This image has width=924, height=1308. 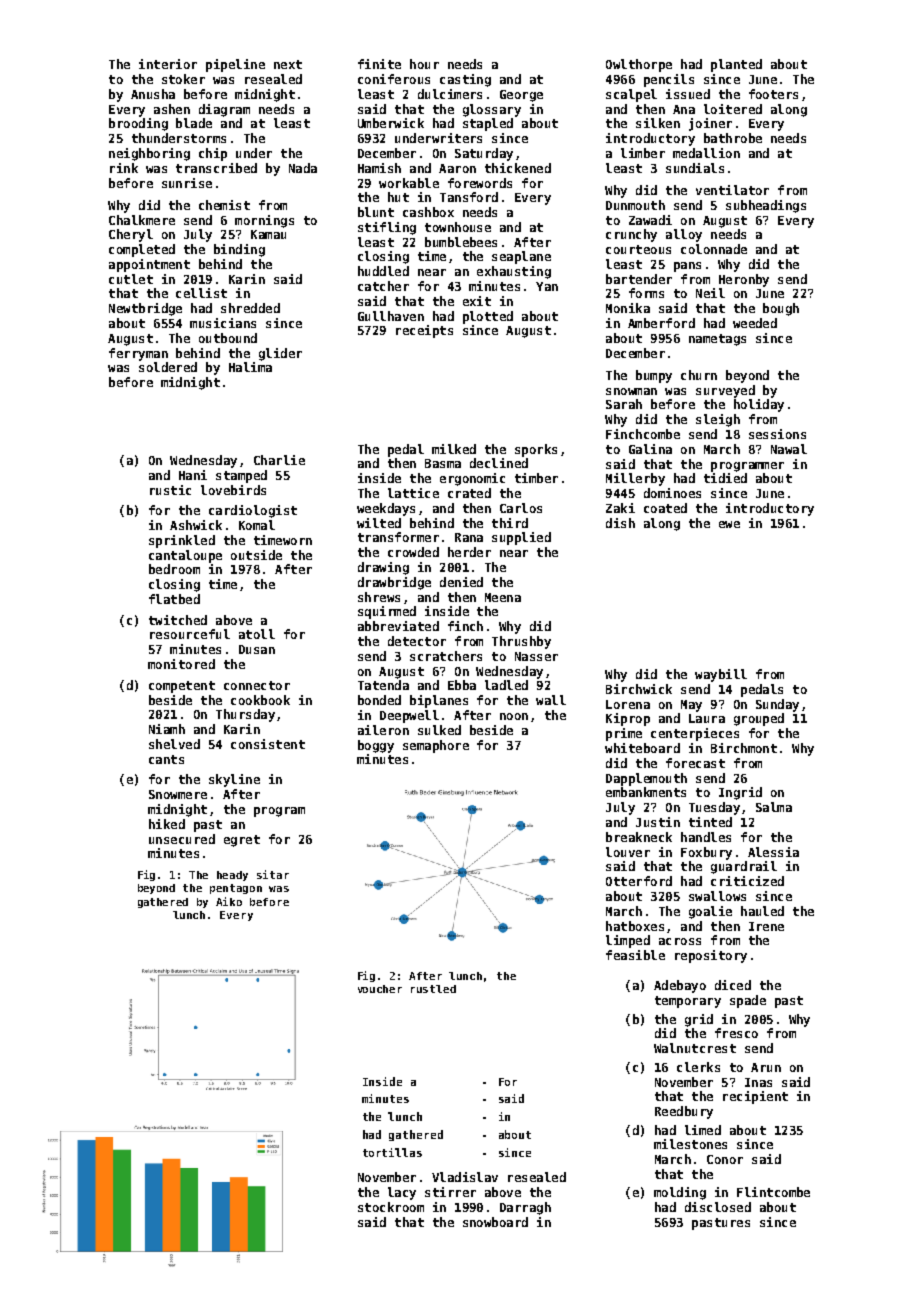 I want to click on whiteboard, so click(x=642, y=748).
